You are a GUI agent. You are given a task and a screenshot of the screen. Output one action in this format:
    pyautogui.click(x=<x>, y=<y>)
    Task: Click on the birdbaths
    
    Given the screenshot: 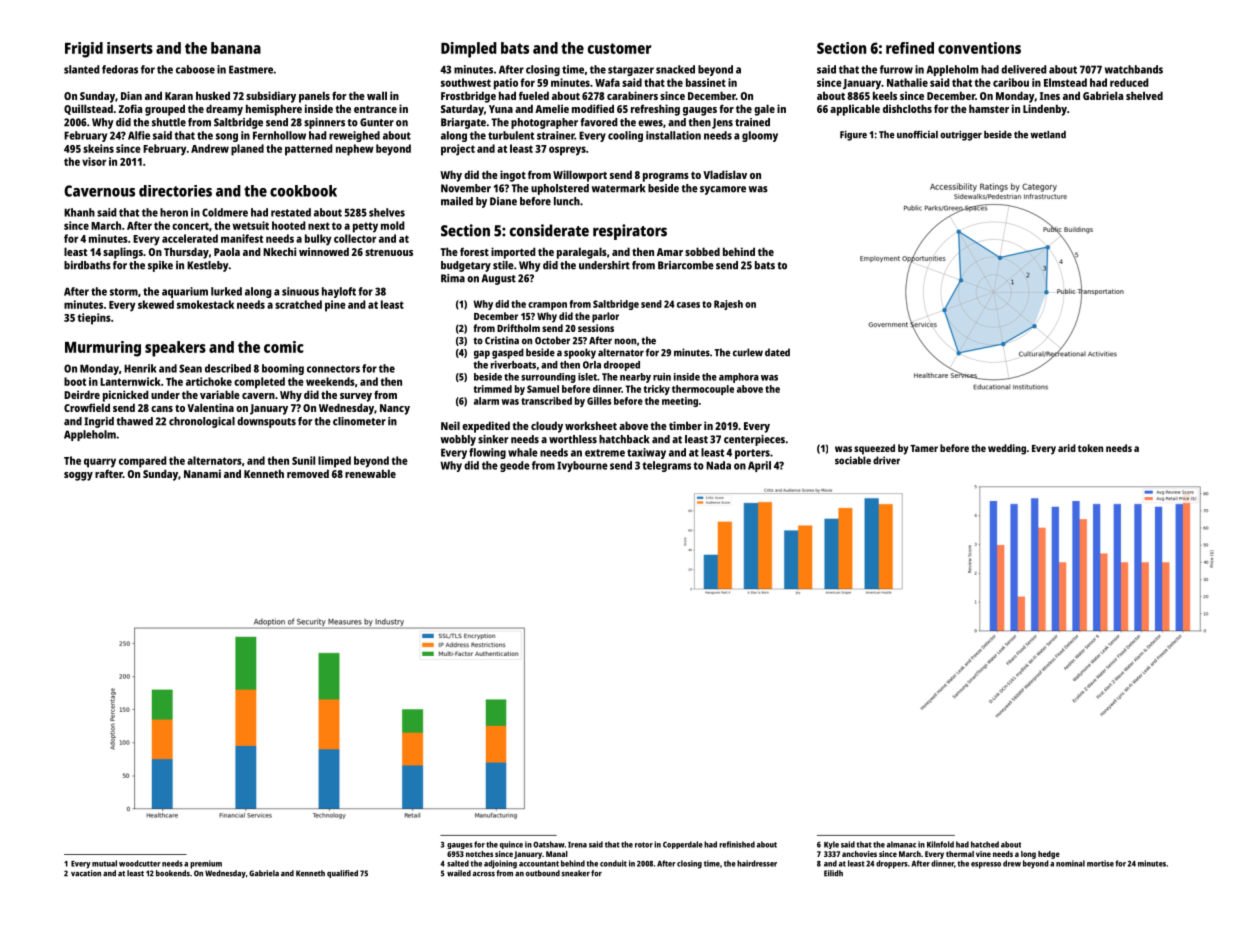 What is the action you would take?
    pyautogui.click(x=87, y=265)
